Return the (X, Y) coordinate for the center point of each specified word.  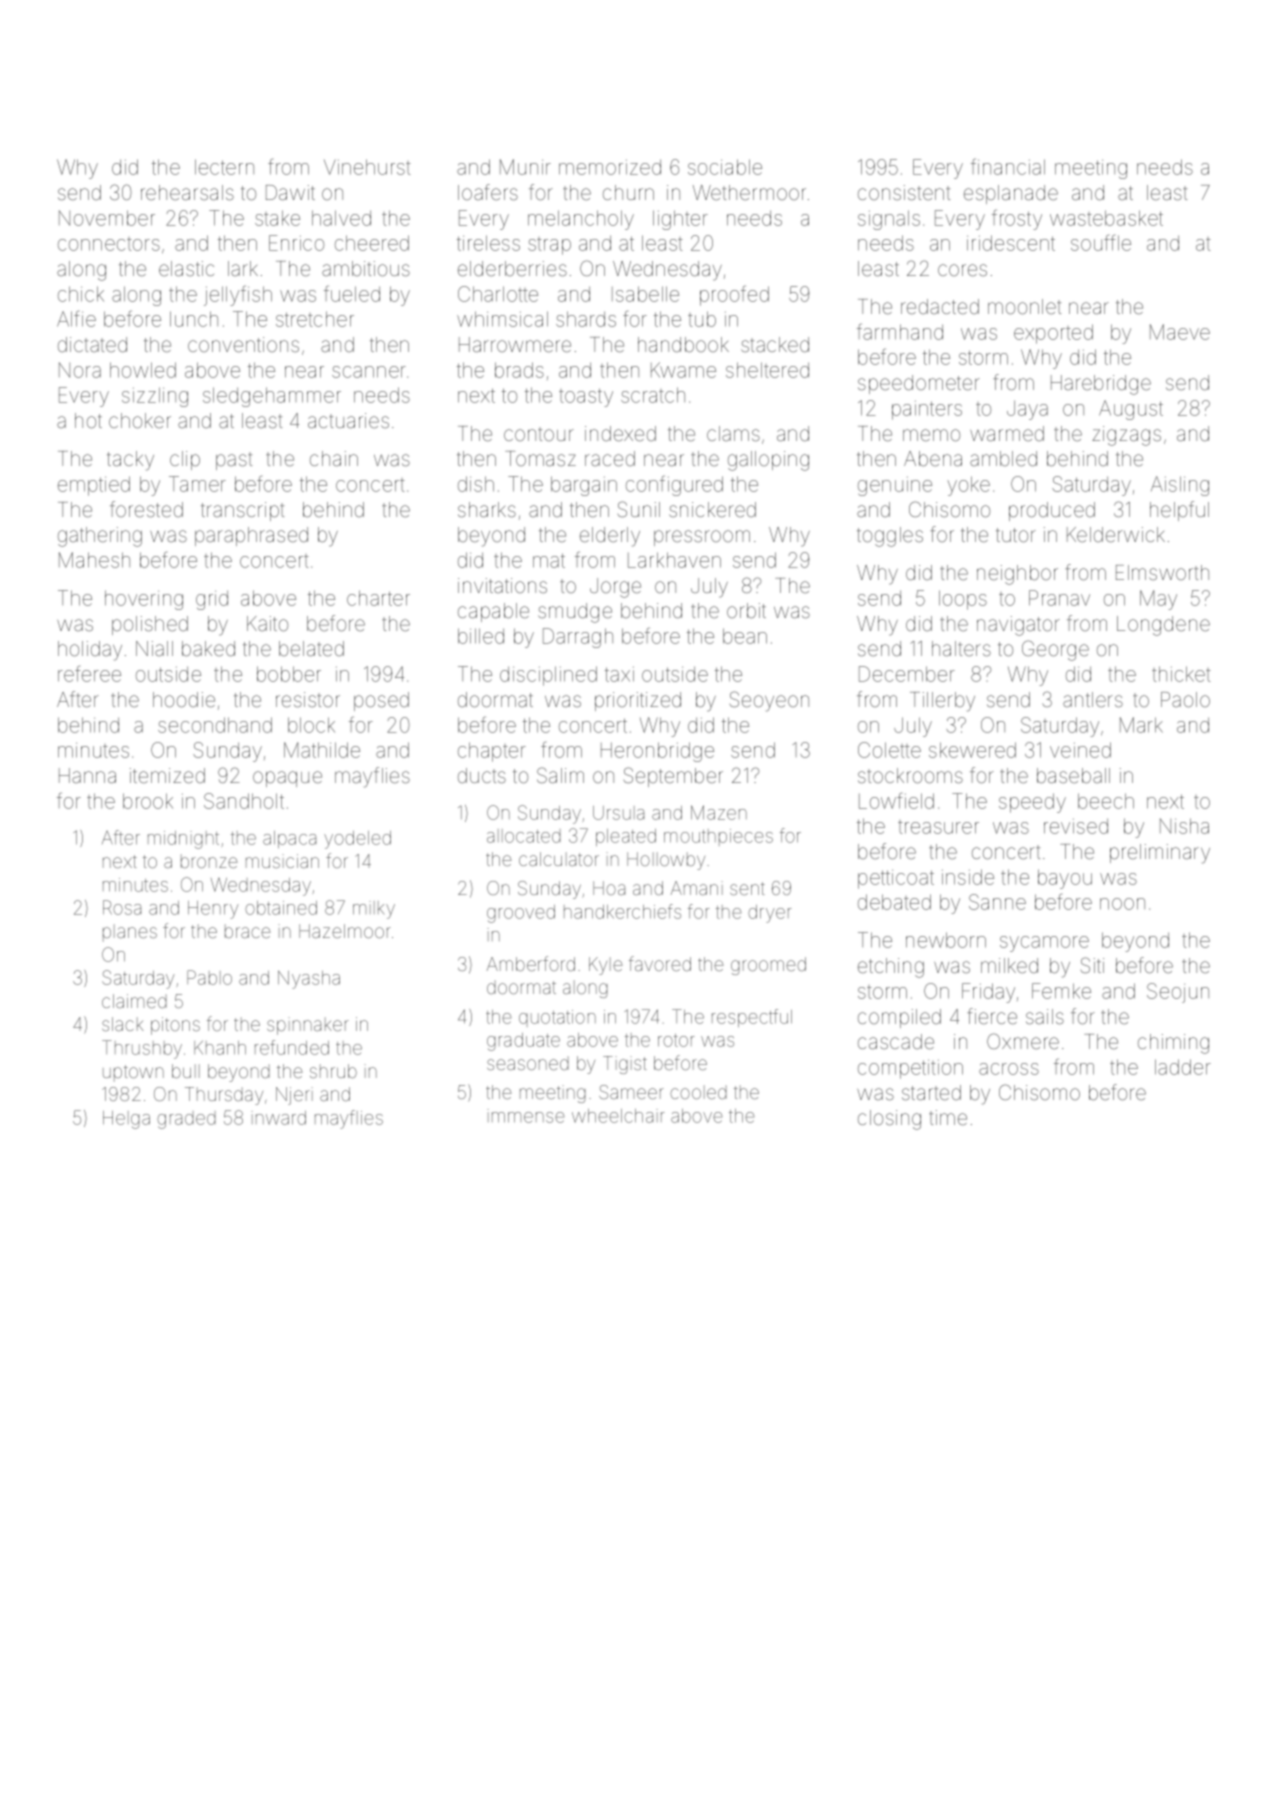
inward (279, 1118)
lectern (224, 167)
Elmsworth (1162, 572)
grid (212, 600)
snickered (712, 509)
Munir (525, 167)
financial (1008, 166)
